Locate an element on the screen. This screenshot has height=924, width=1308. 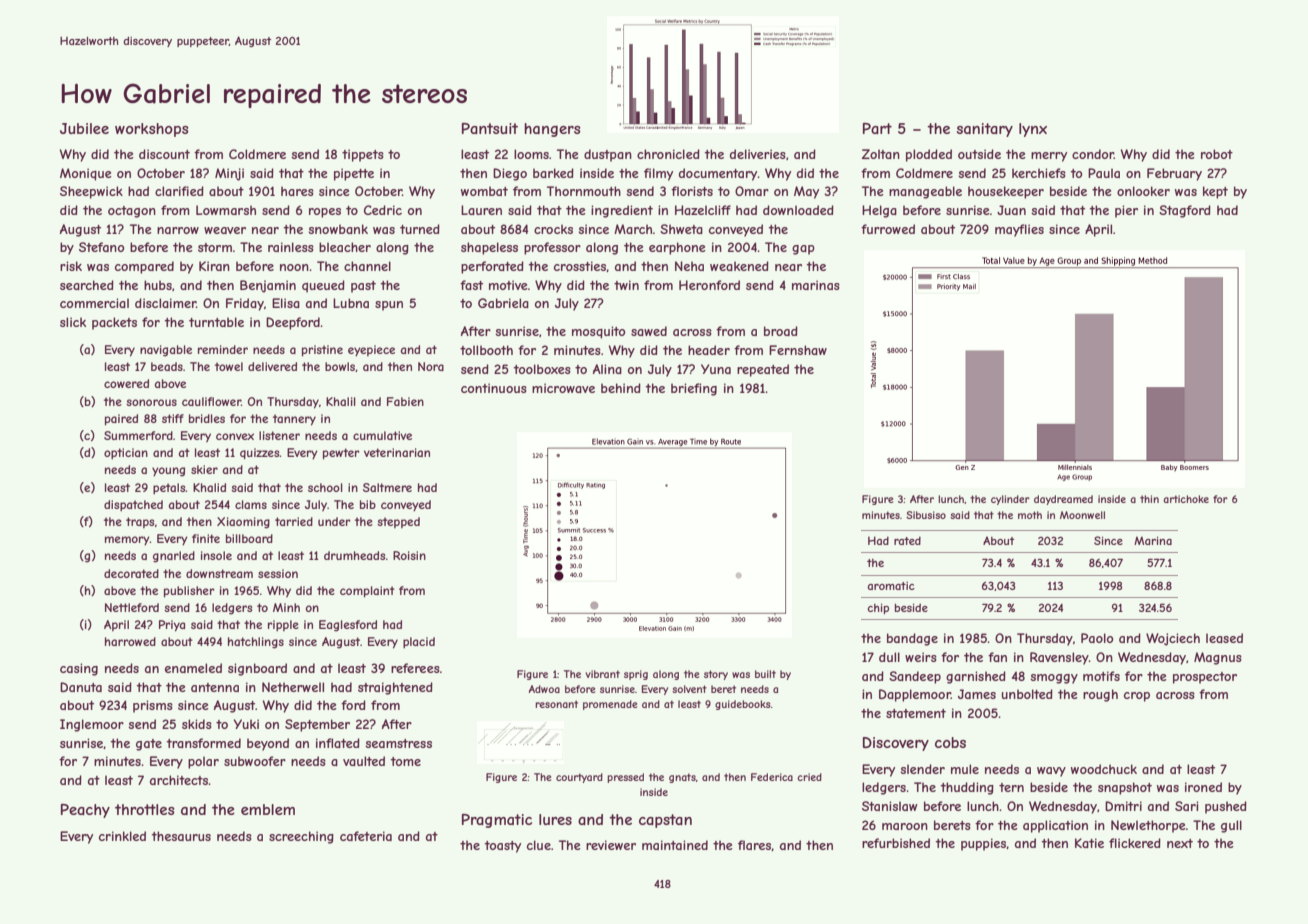
Jubilee is located at coordinates (84, 128).
